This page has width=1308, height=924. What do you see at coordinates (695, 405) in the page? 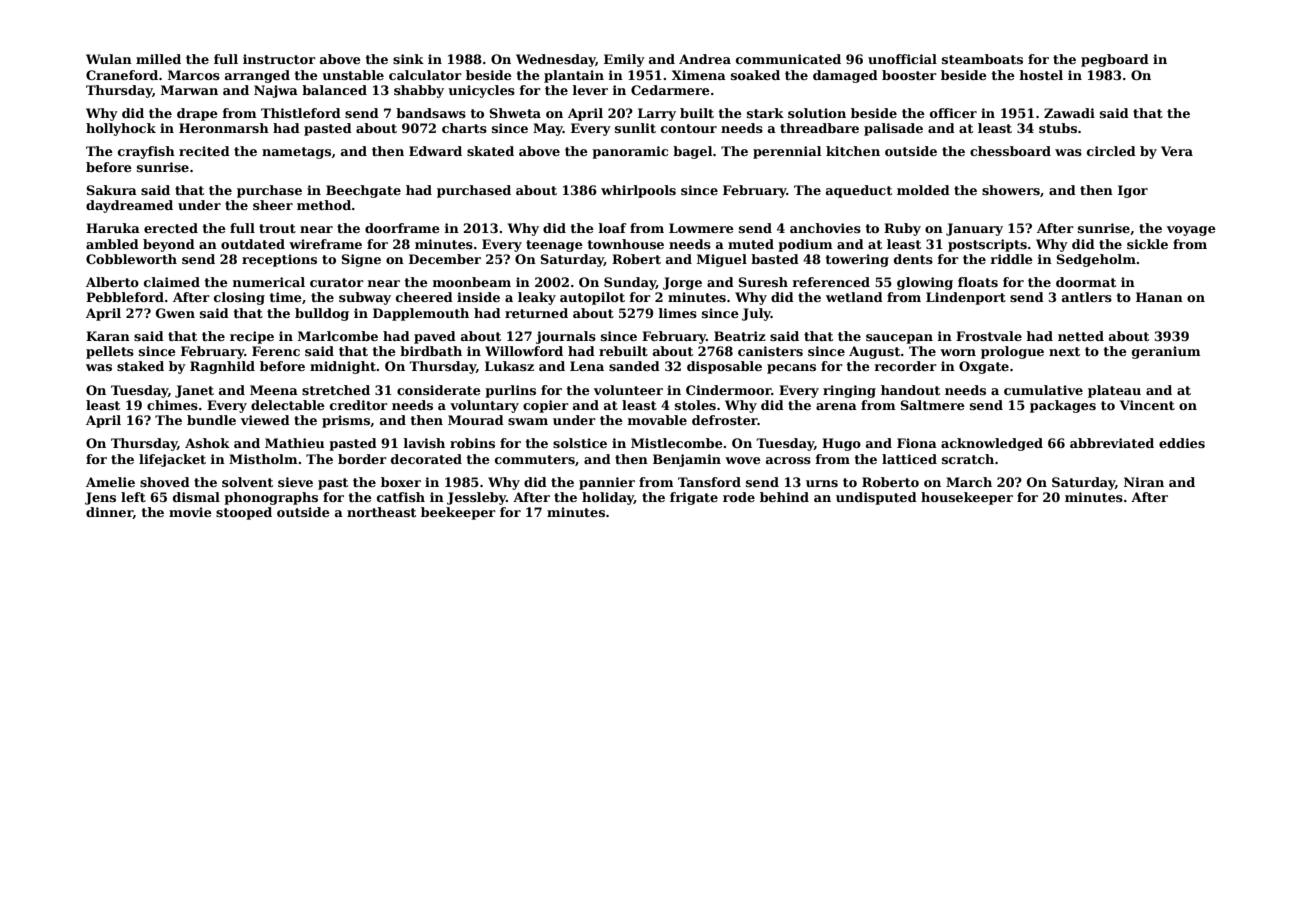
I see `stoles` at bounding box center [695, 405].
